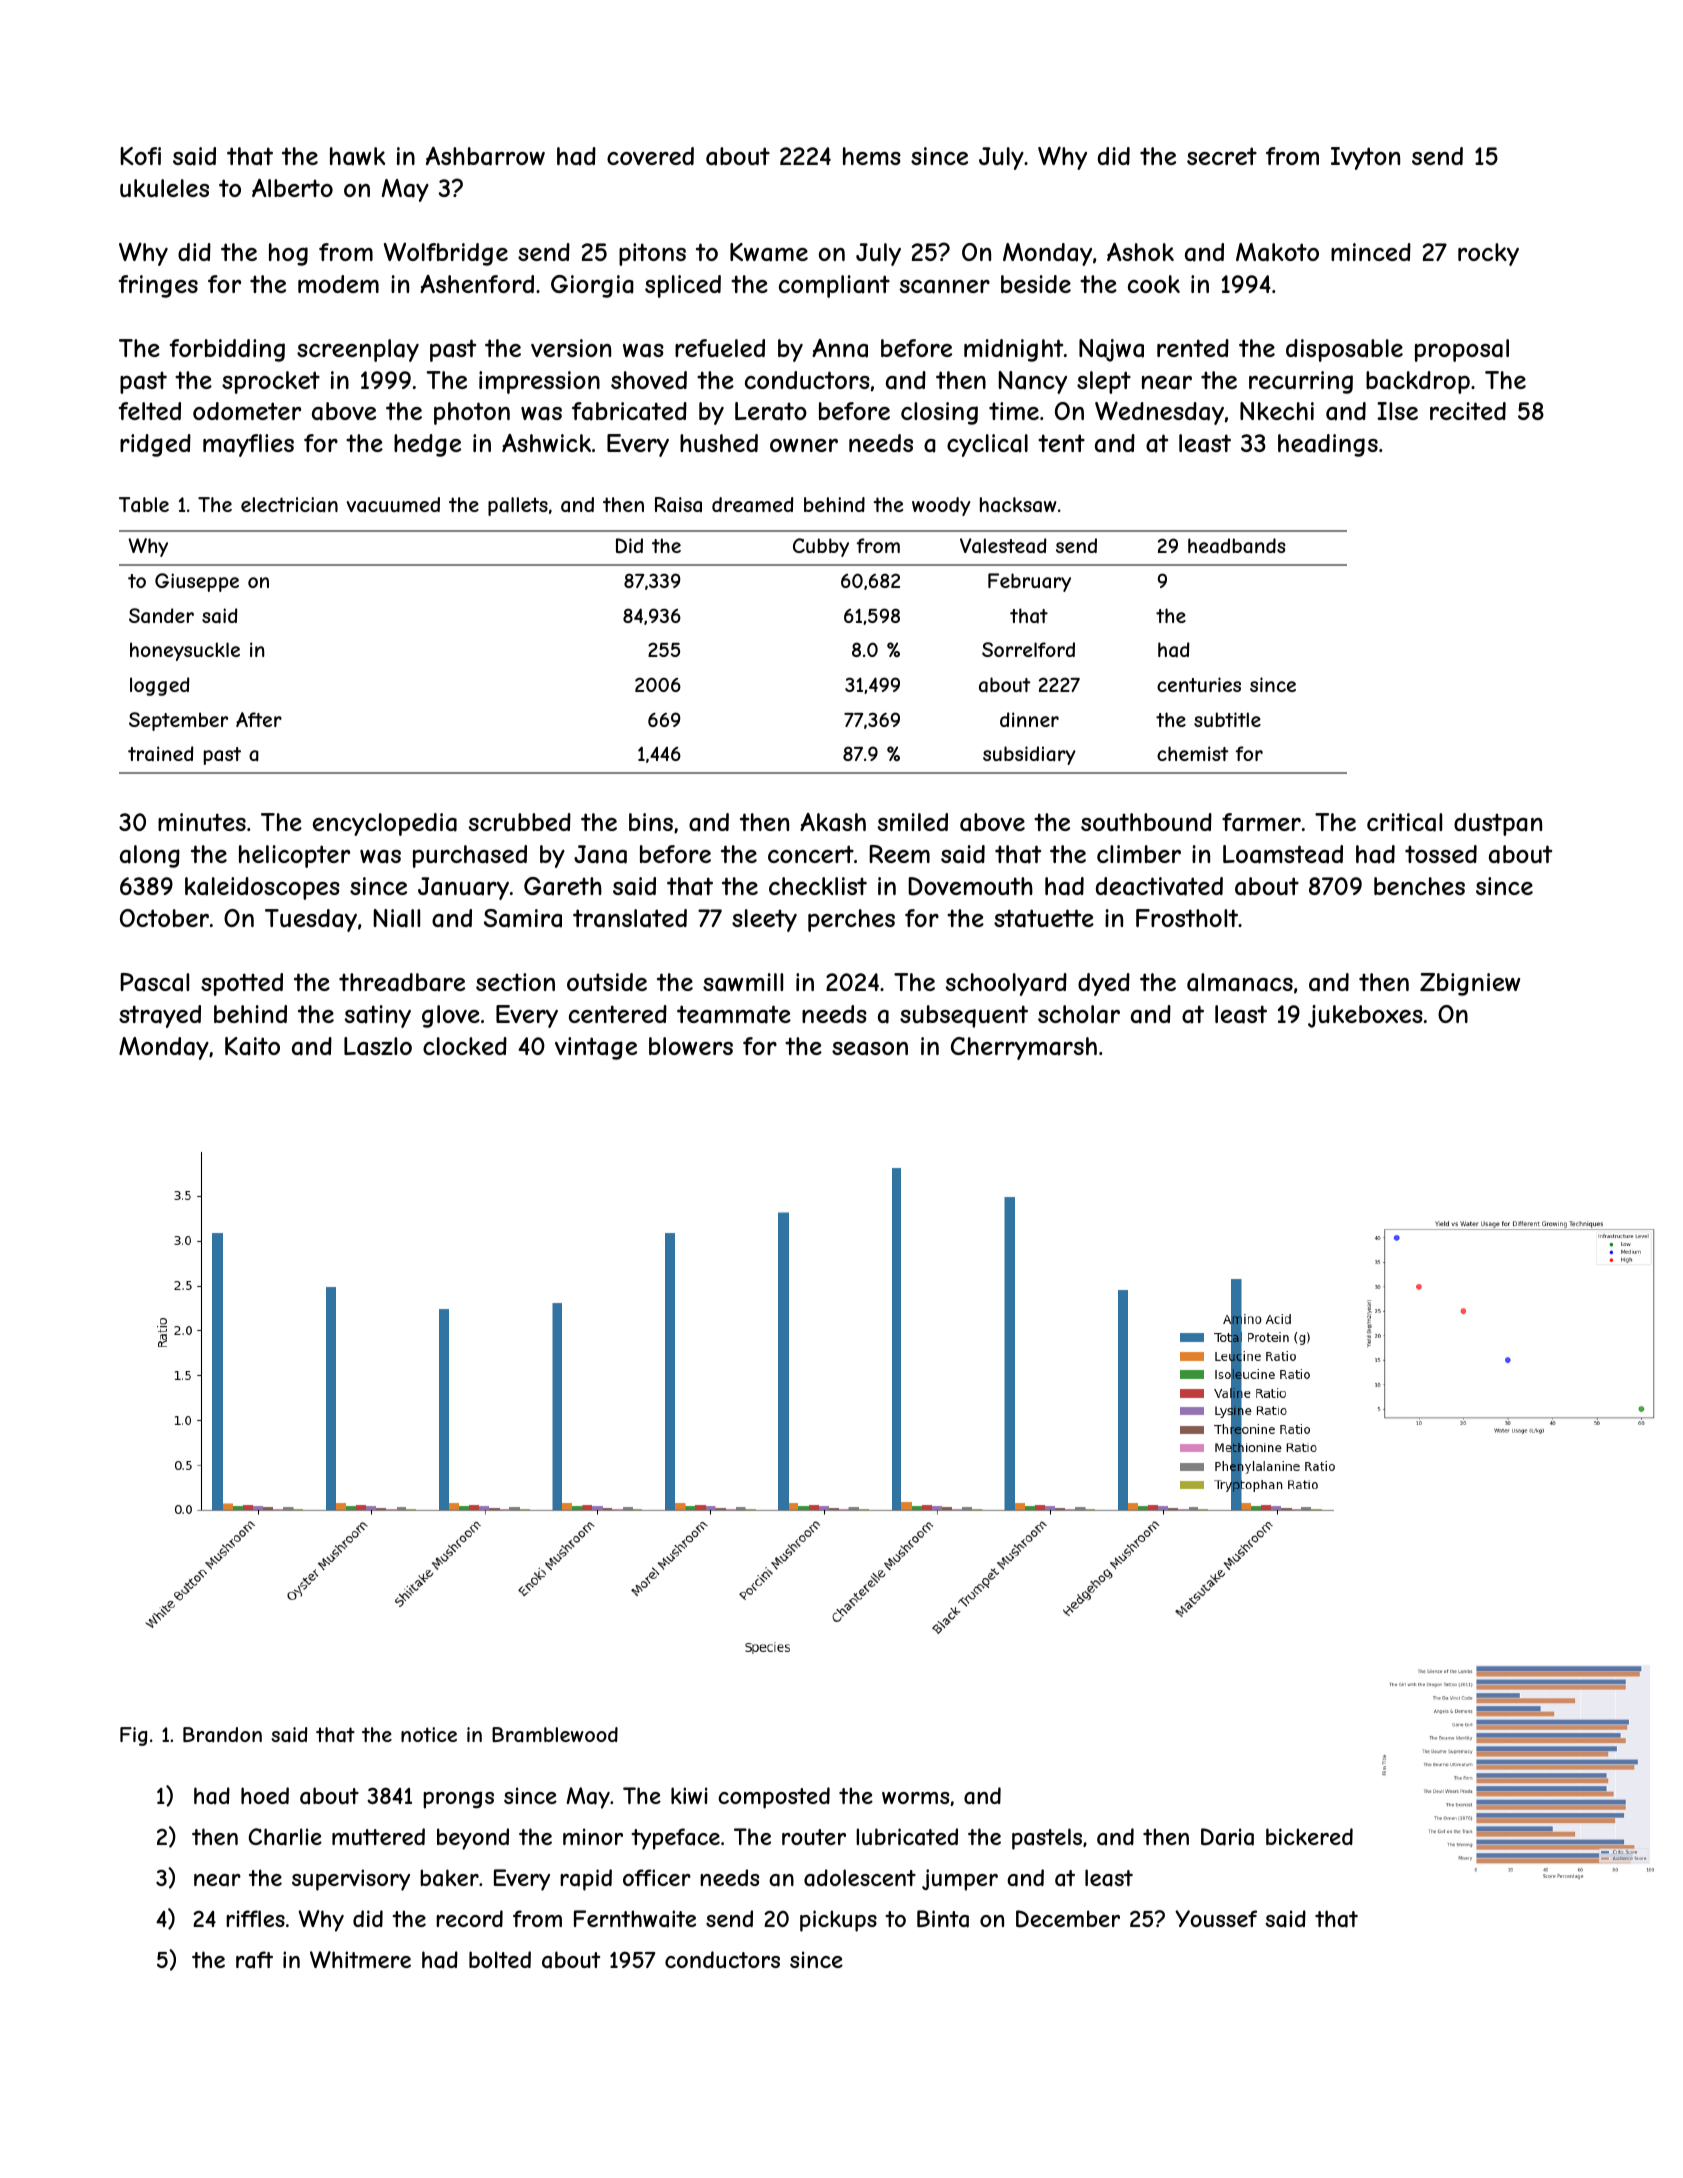  Describe the element at coordinates (1468, 411) in the screenshot. I see `recited` at that location.
